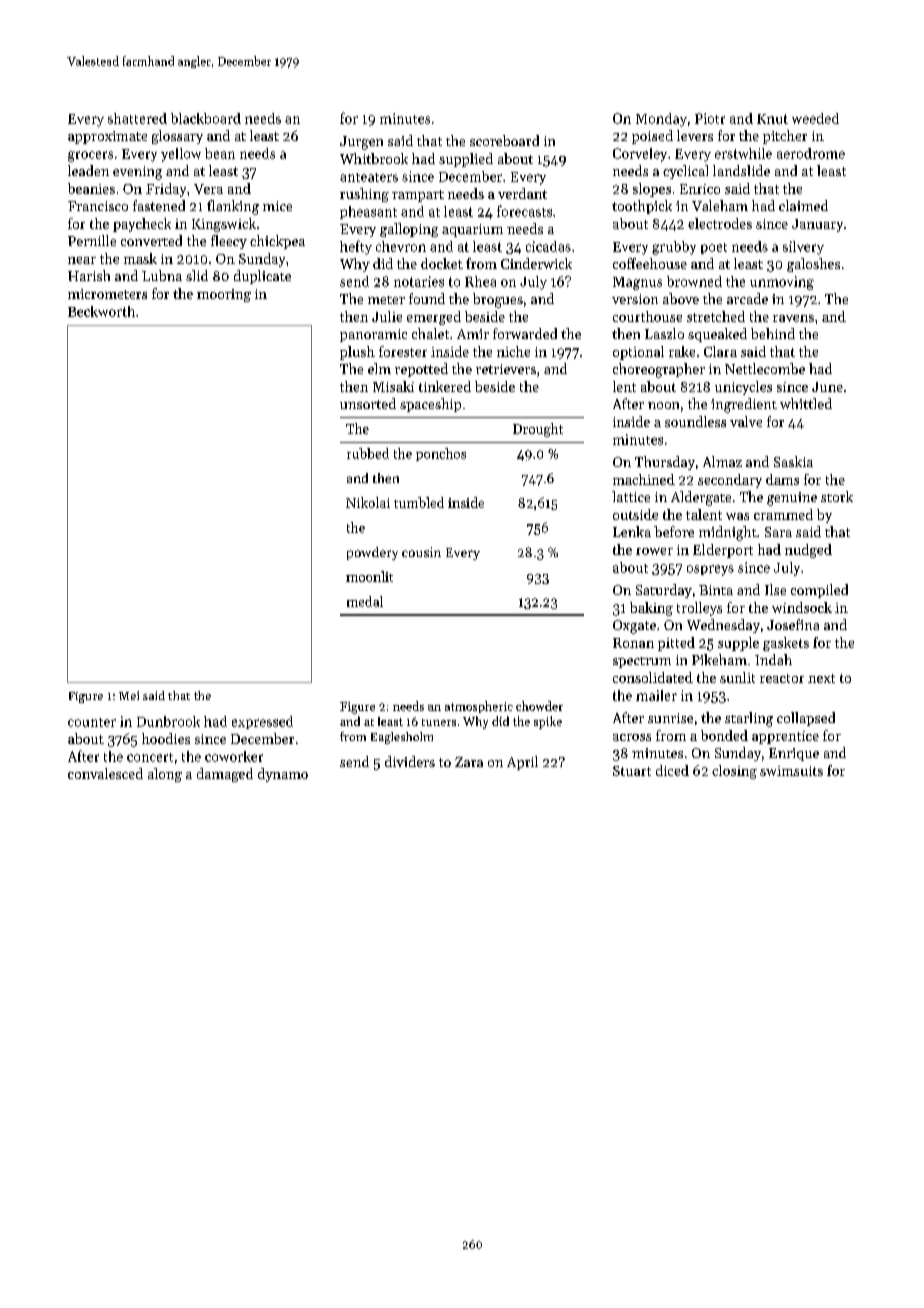  Describe the element at coordinates (633, 643) in the screenshot. I see `Ronan` at that location.
